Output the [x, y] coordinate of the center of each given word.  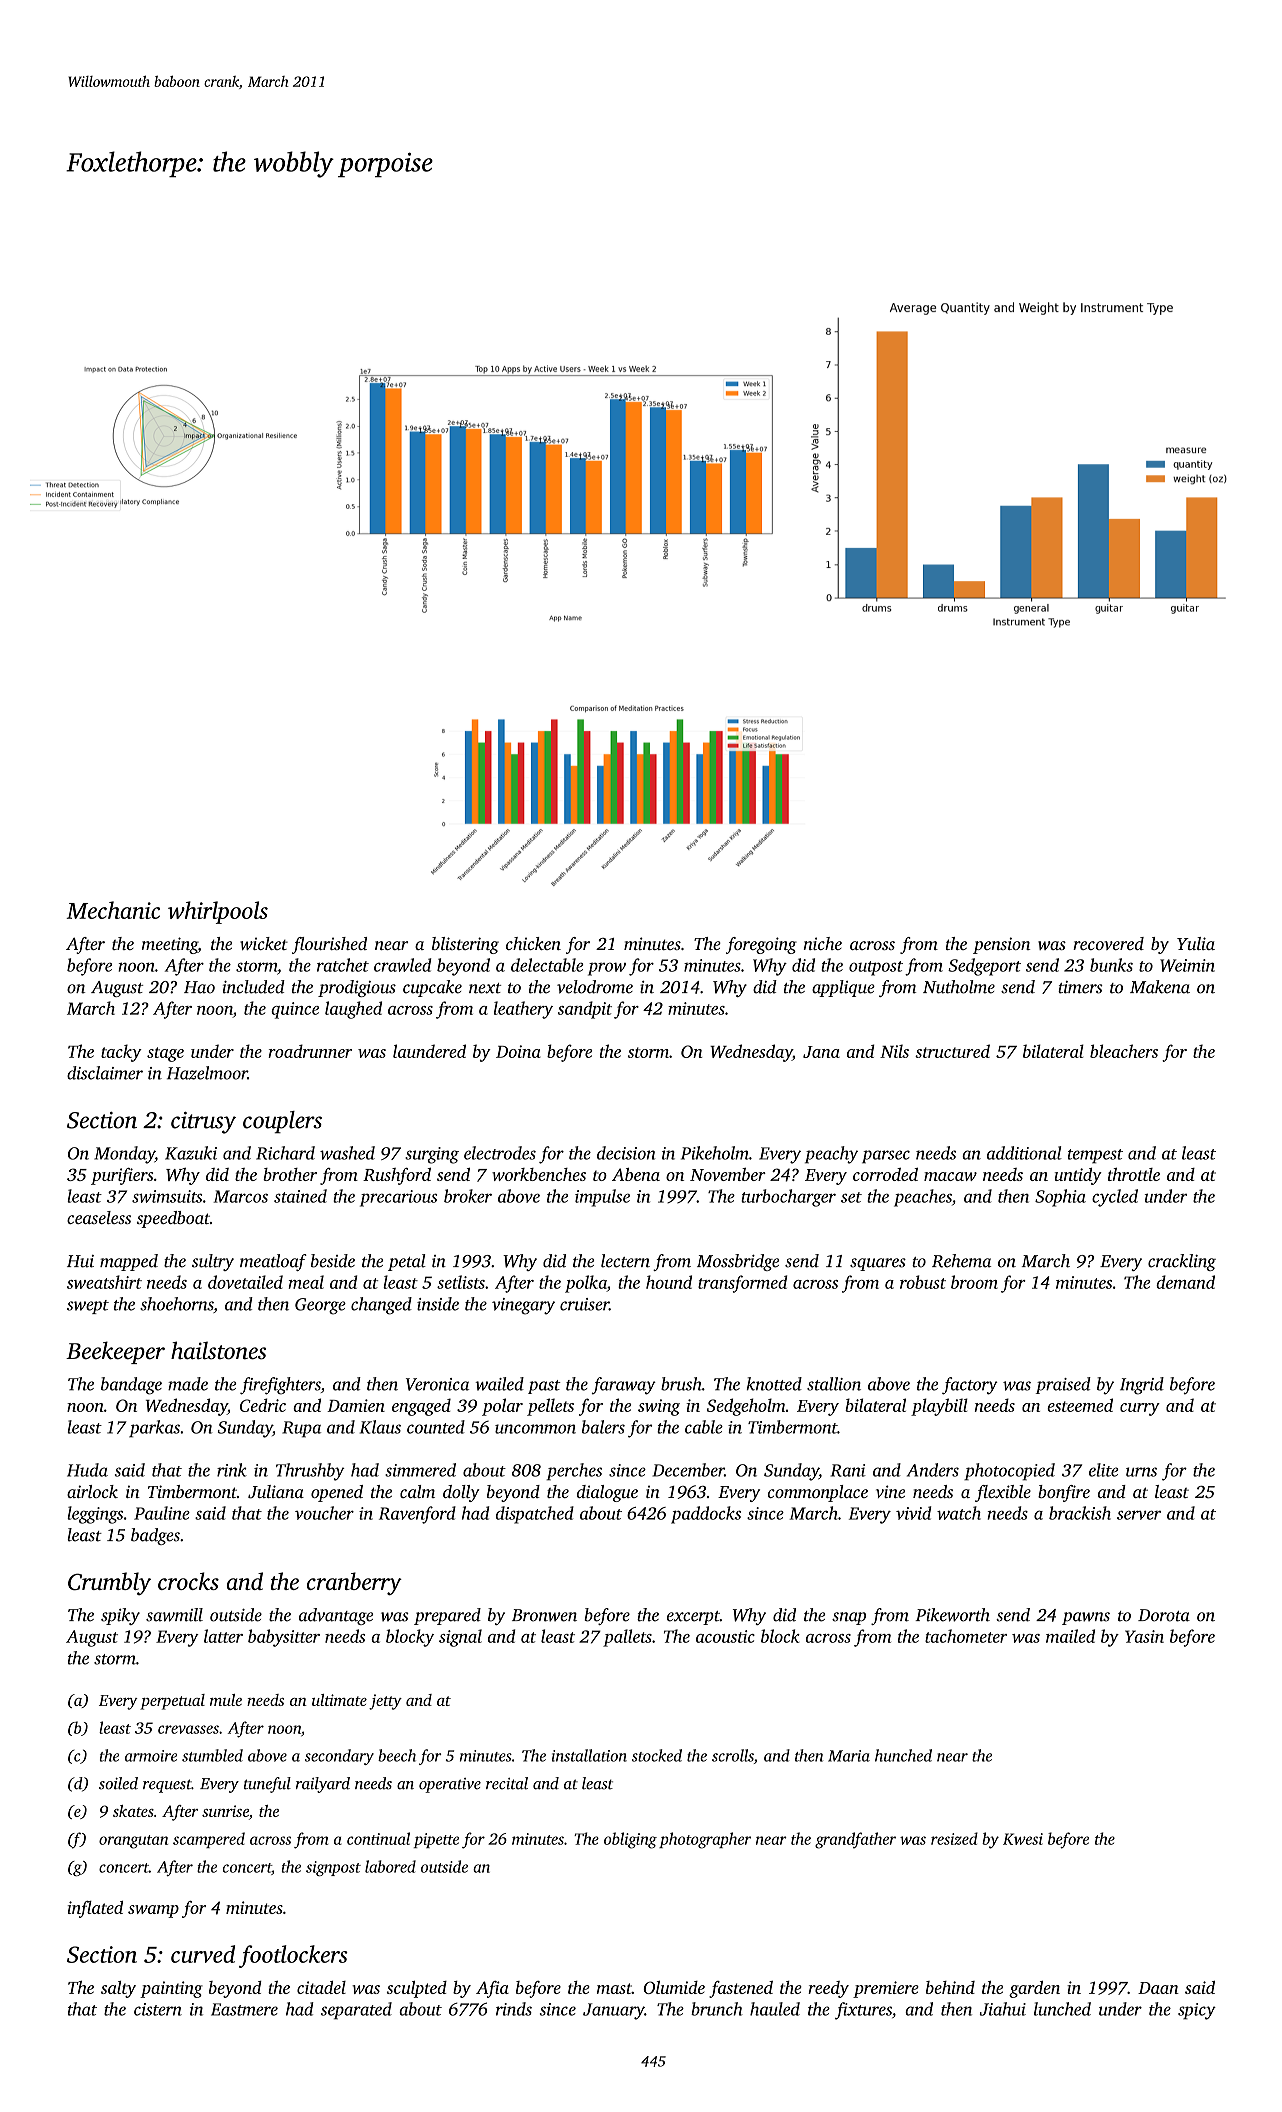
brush [681, 1384]
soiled [118, 1783]
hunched [903, 1755]
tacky [121, 1053]
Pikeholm [715, 1153]
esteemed [1080, 1405]
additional [1024, 1153]
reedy [828, 1989]
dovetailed [245, 1282]
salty [118, 1989]
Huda [87, 1470]
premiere [886, 1989]
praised [1063, 1385]
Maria [849, 1756]
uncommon [535, 1429]
